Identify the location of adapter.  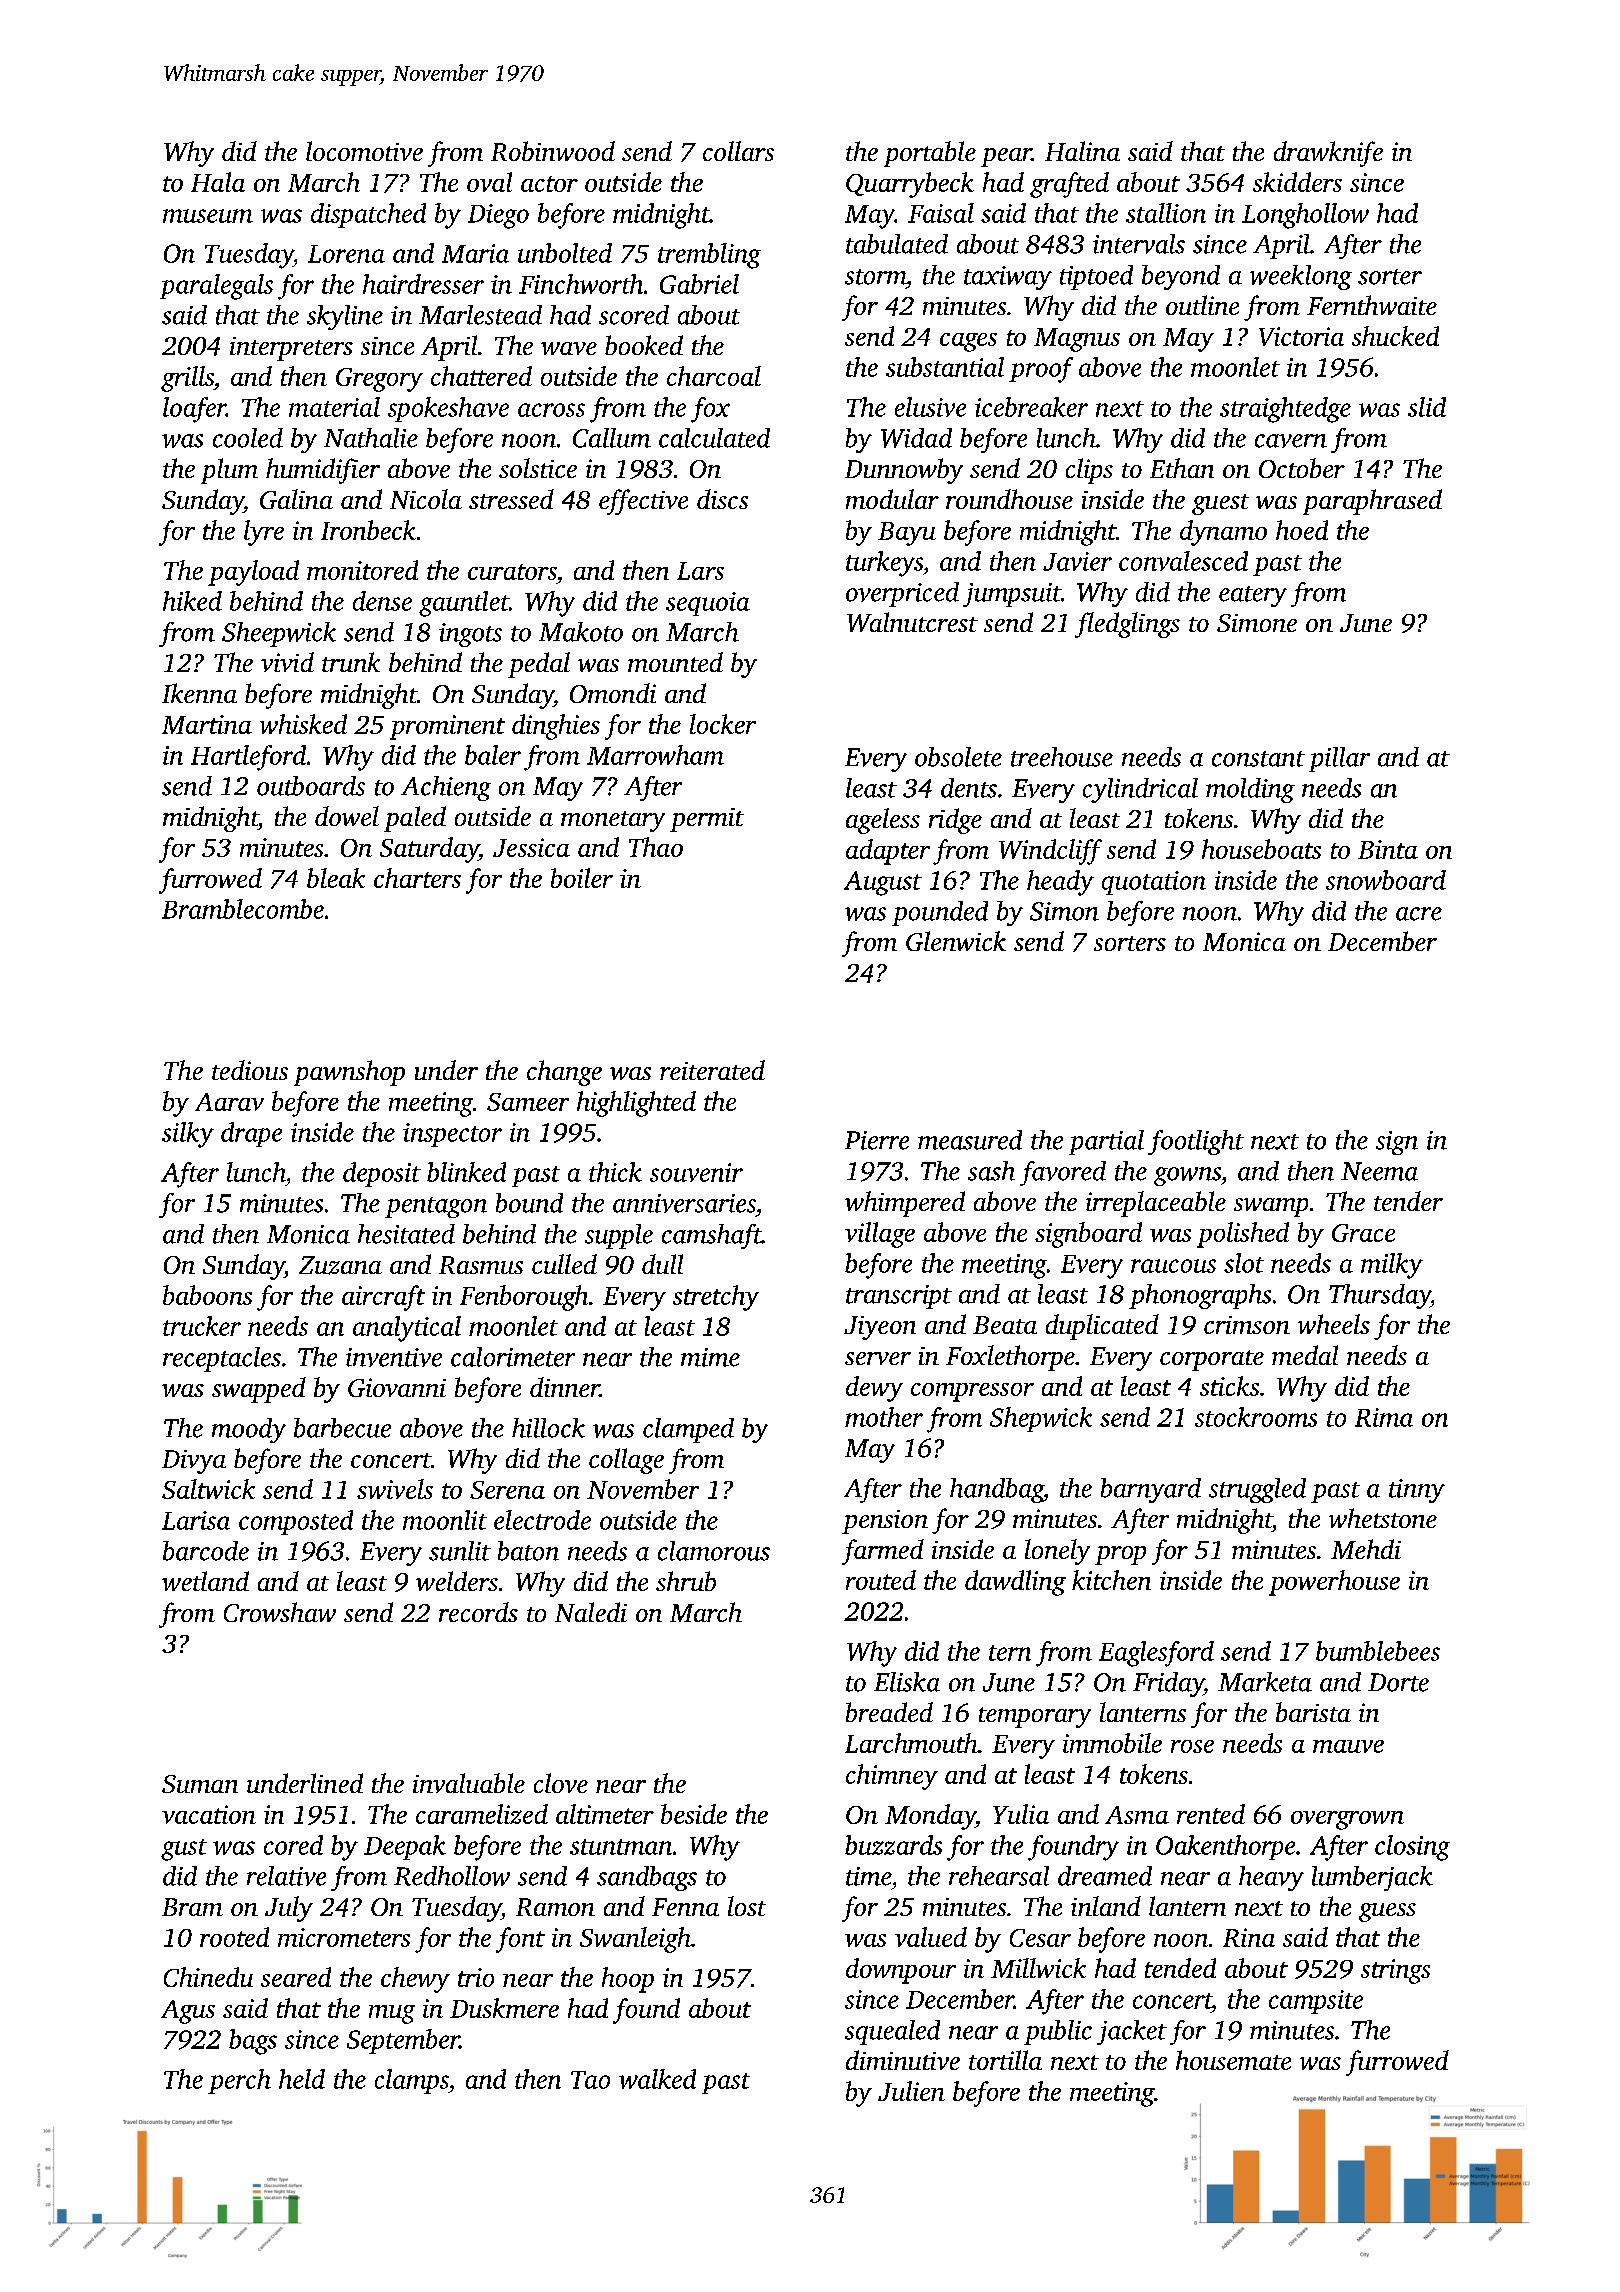
(888, 852).
